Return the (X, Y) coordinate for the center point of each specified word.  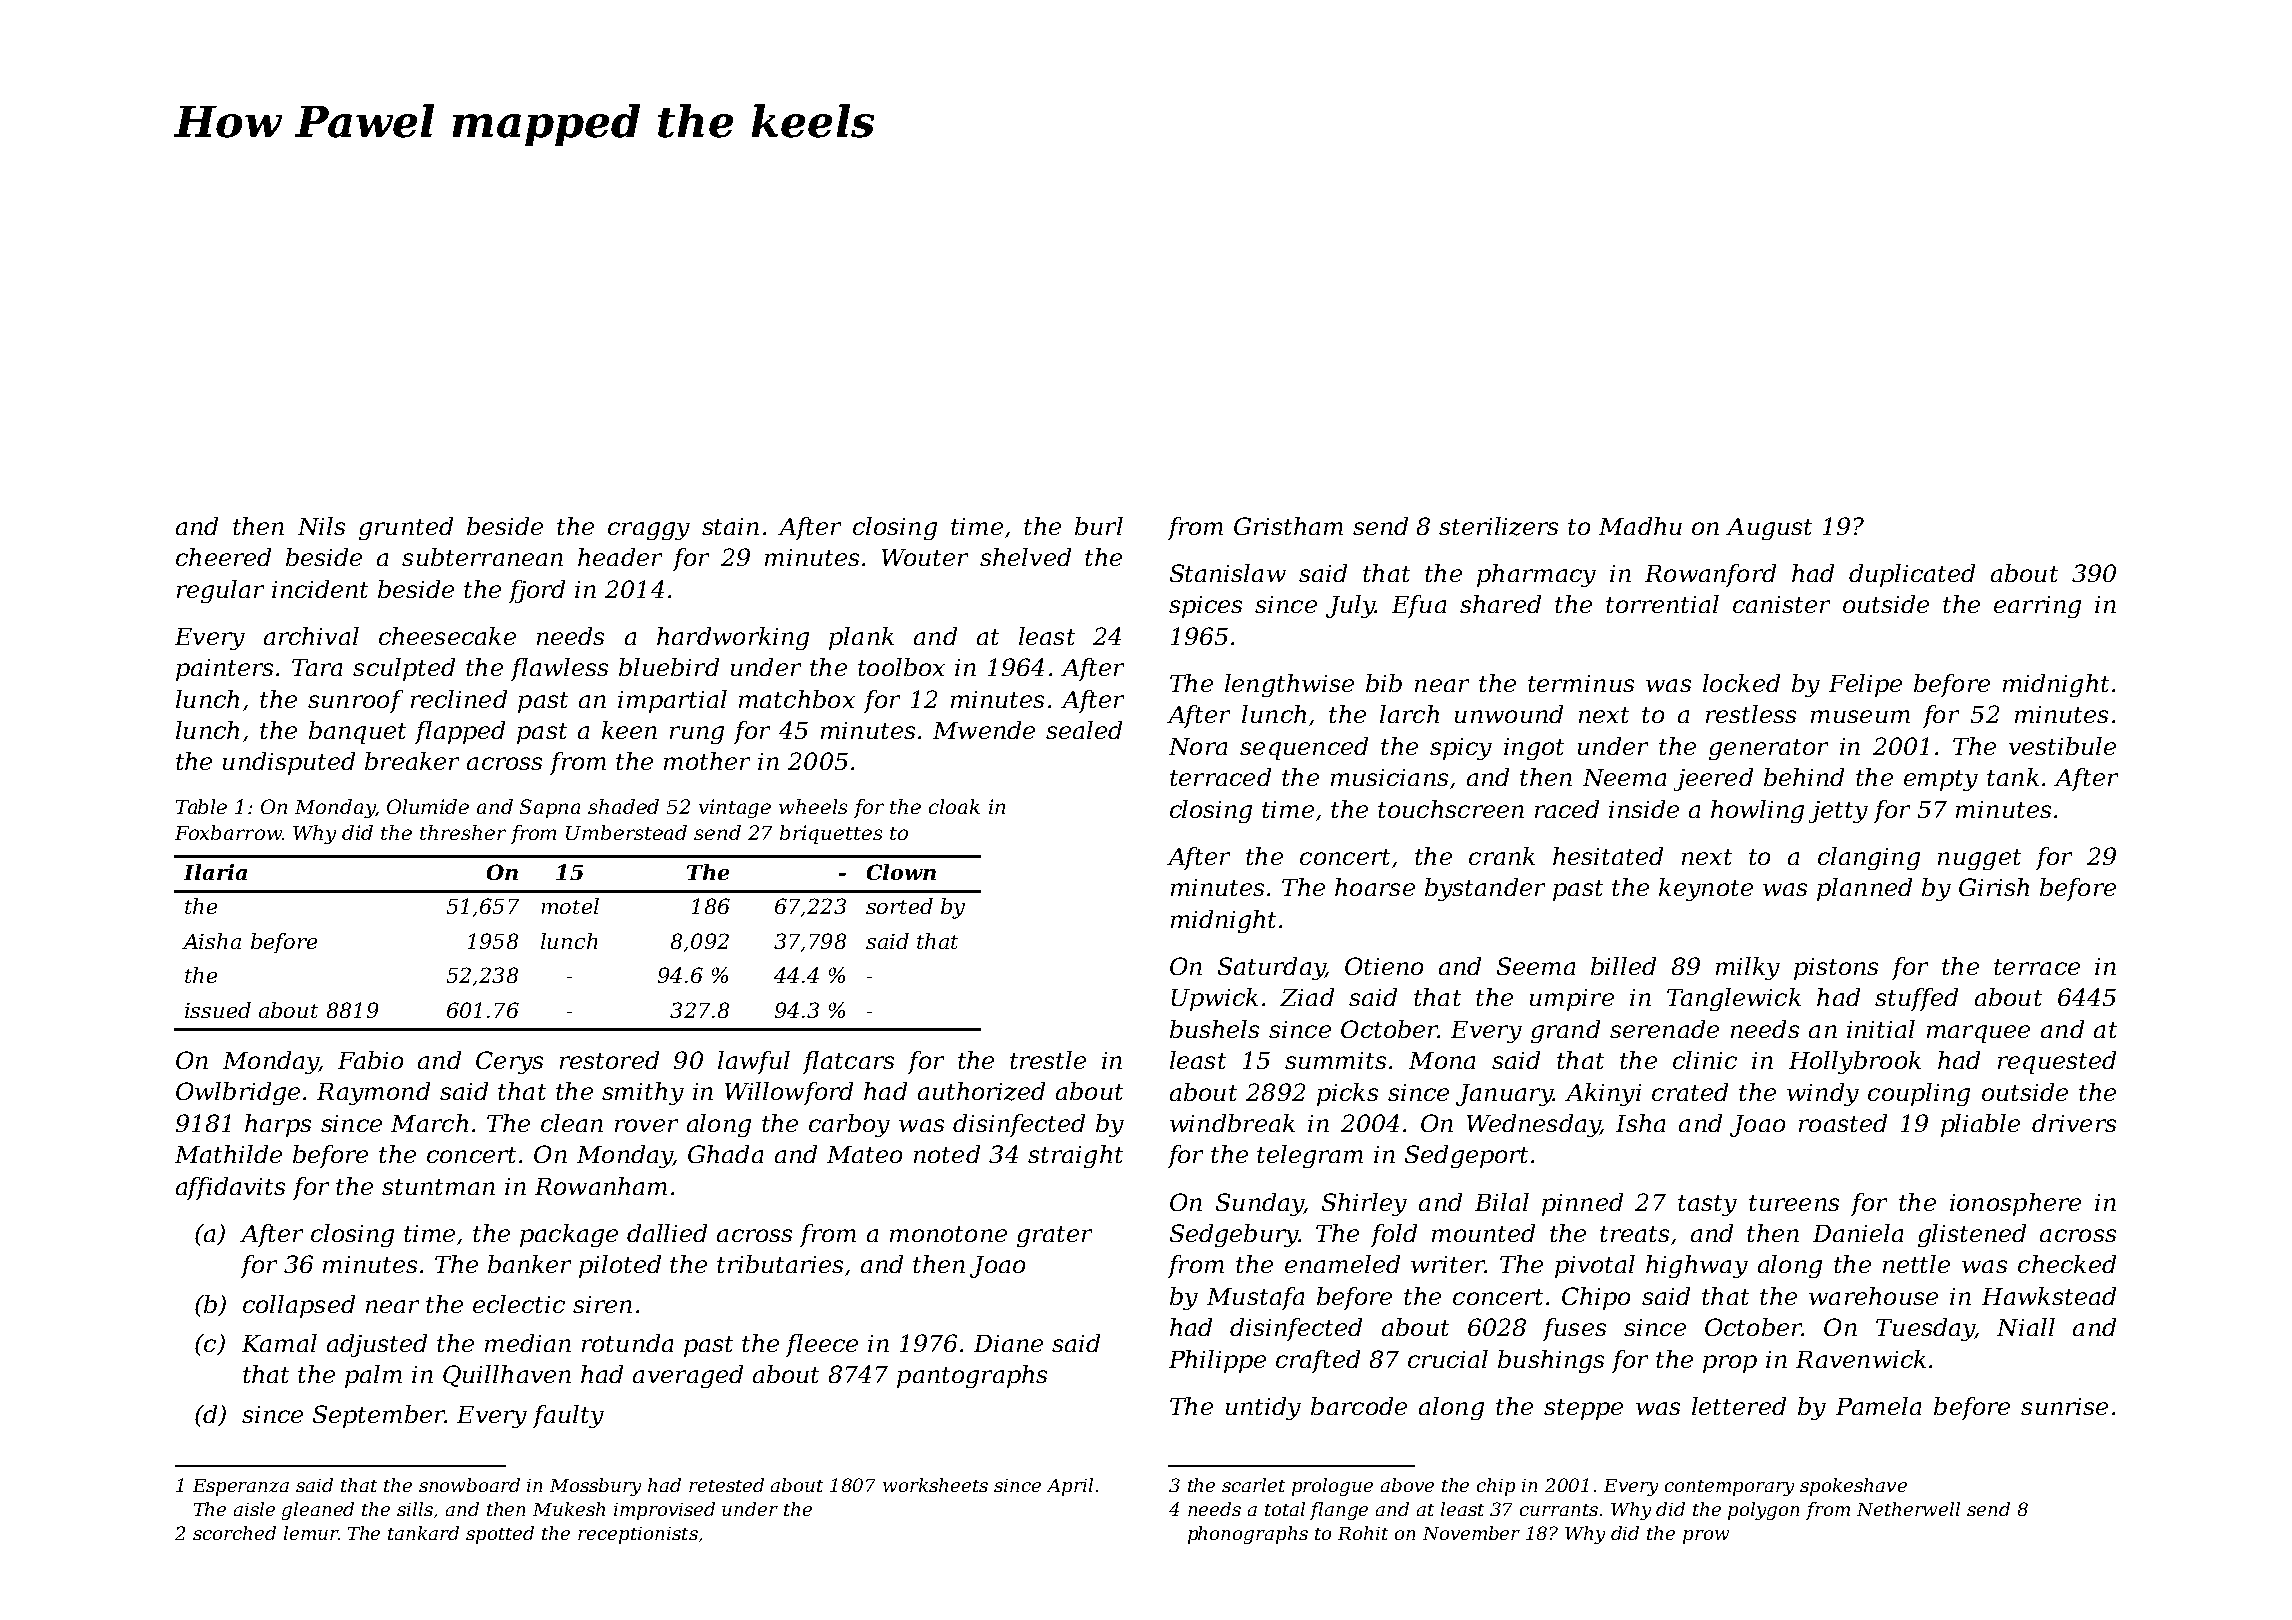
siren (602, 1304)
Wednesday (1533, 1125)
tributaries (780, 1264)
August (1769, 529)
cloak (954, 806)
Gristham (1288, 526)
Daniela (1858, 1233)
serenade (1664, 1029)
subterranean (482, 557)
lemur (311, 1533)
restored (609, 1060)
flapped (460, 732)
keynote (1706, 889)
